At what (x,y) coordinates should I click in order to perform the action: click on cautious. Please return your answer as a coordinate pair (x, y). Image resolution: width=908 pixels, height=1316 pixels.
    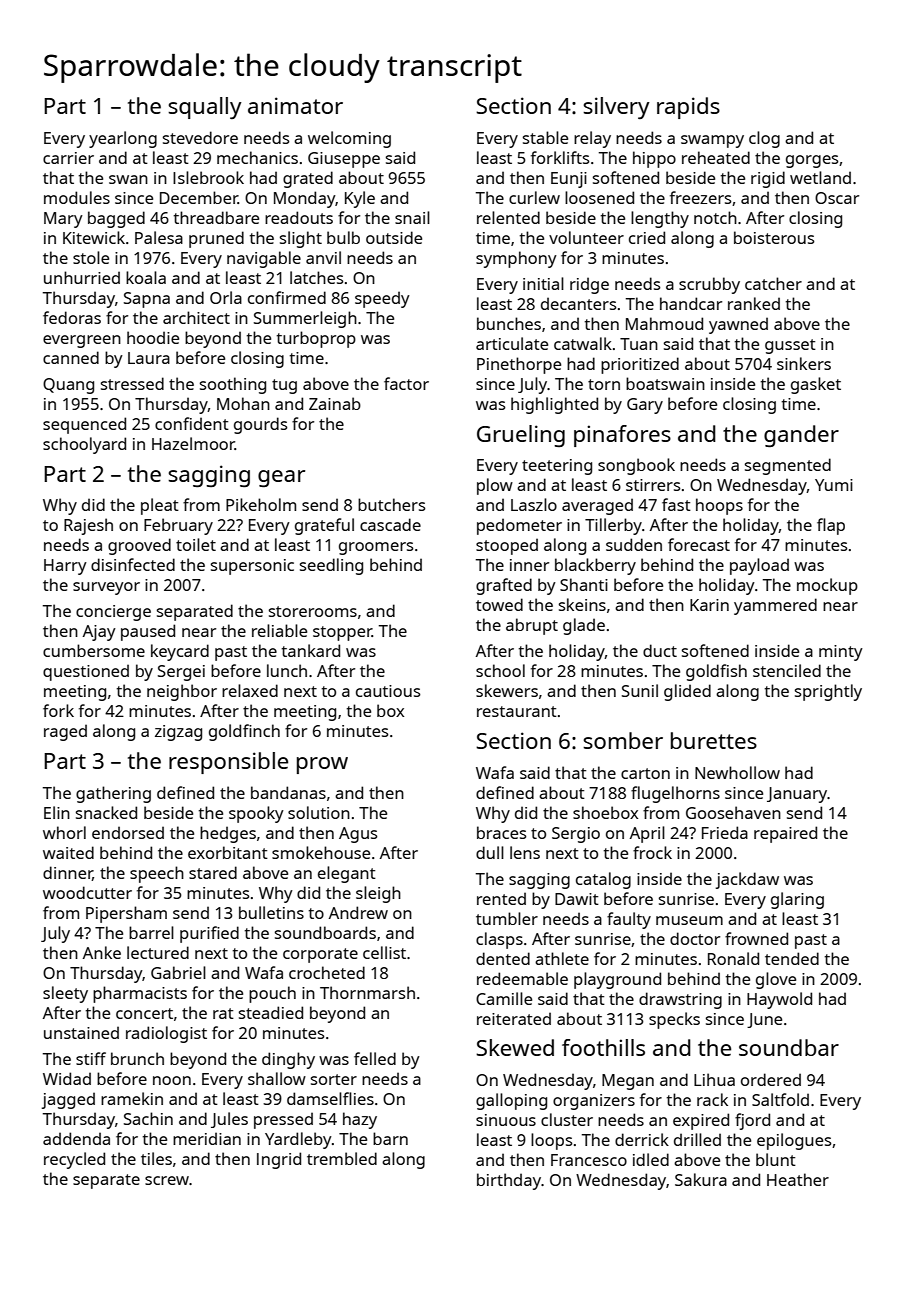
    Looking at the image, I should click on (388, 691).
